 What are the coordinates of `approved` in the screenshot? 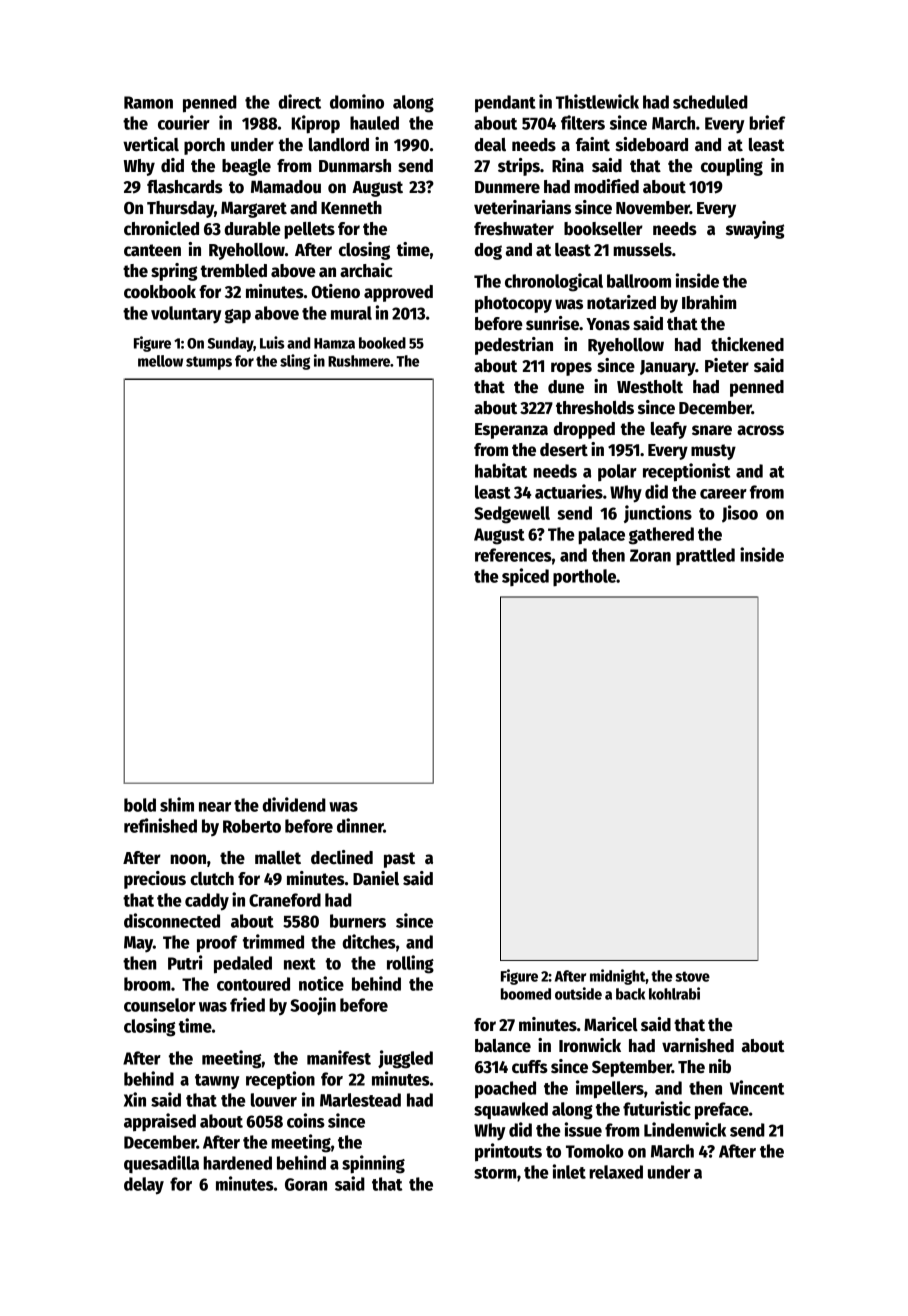 It's located at (398, 293).
